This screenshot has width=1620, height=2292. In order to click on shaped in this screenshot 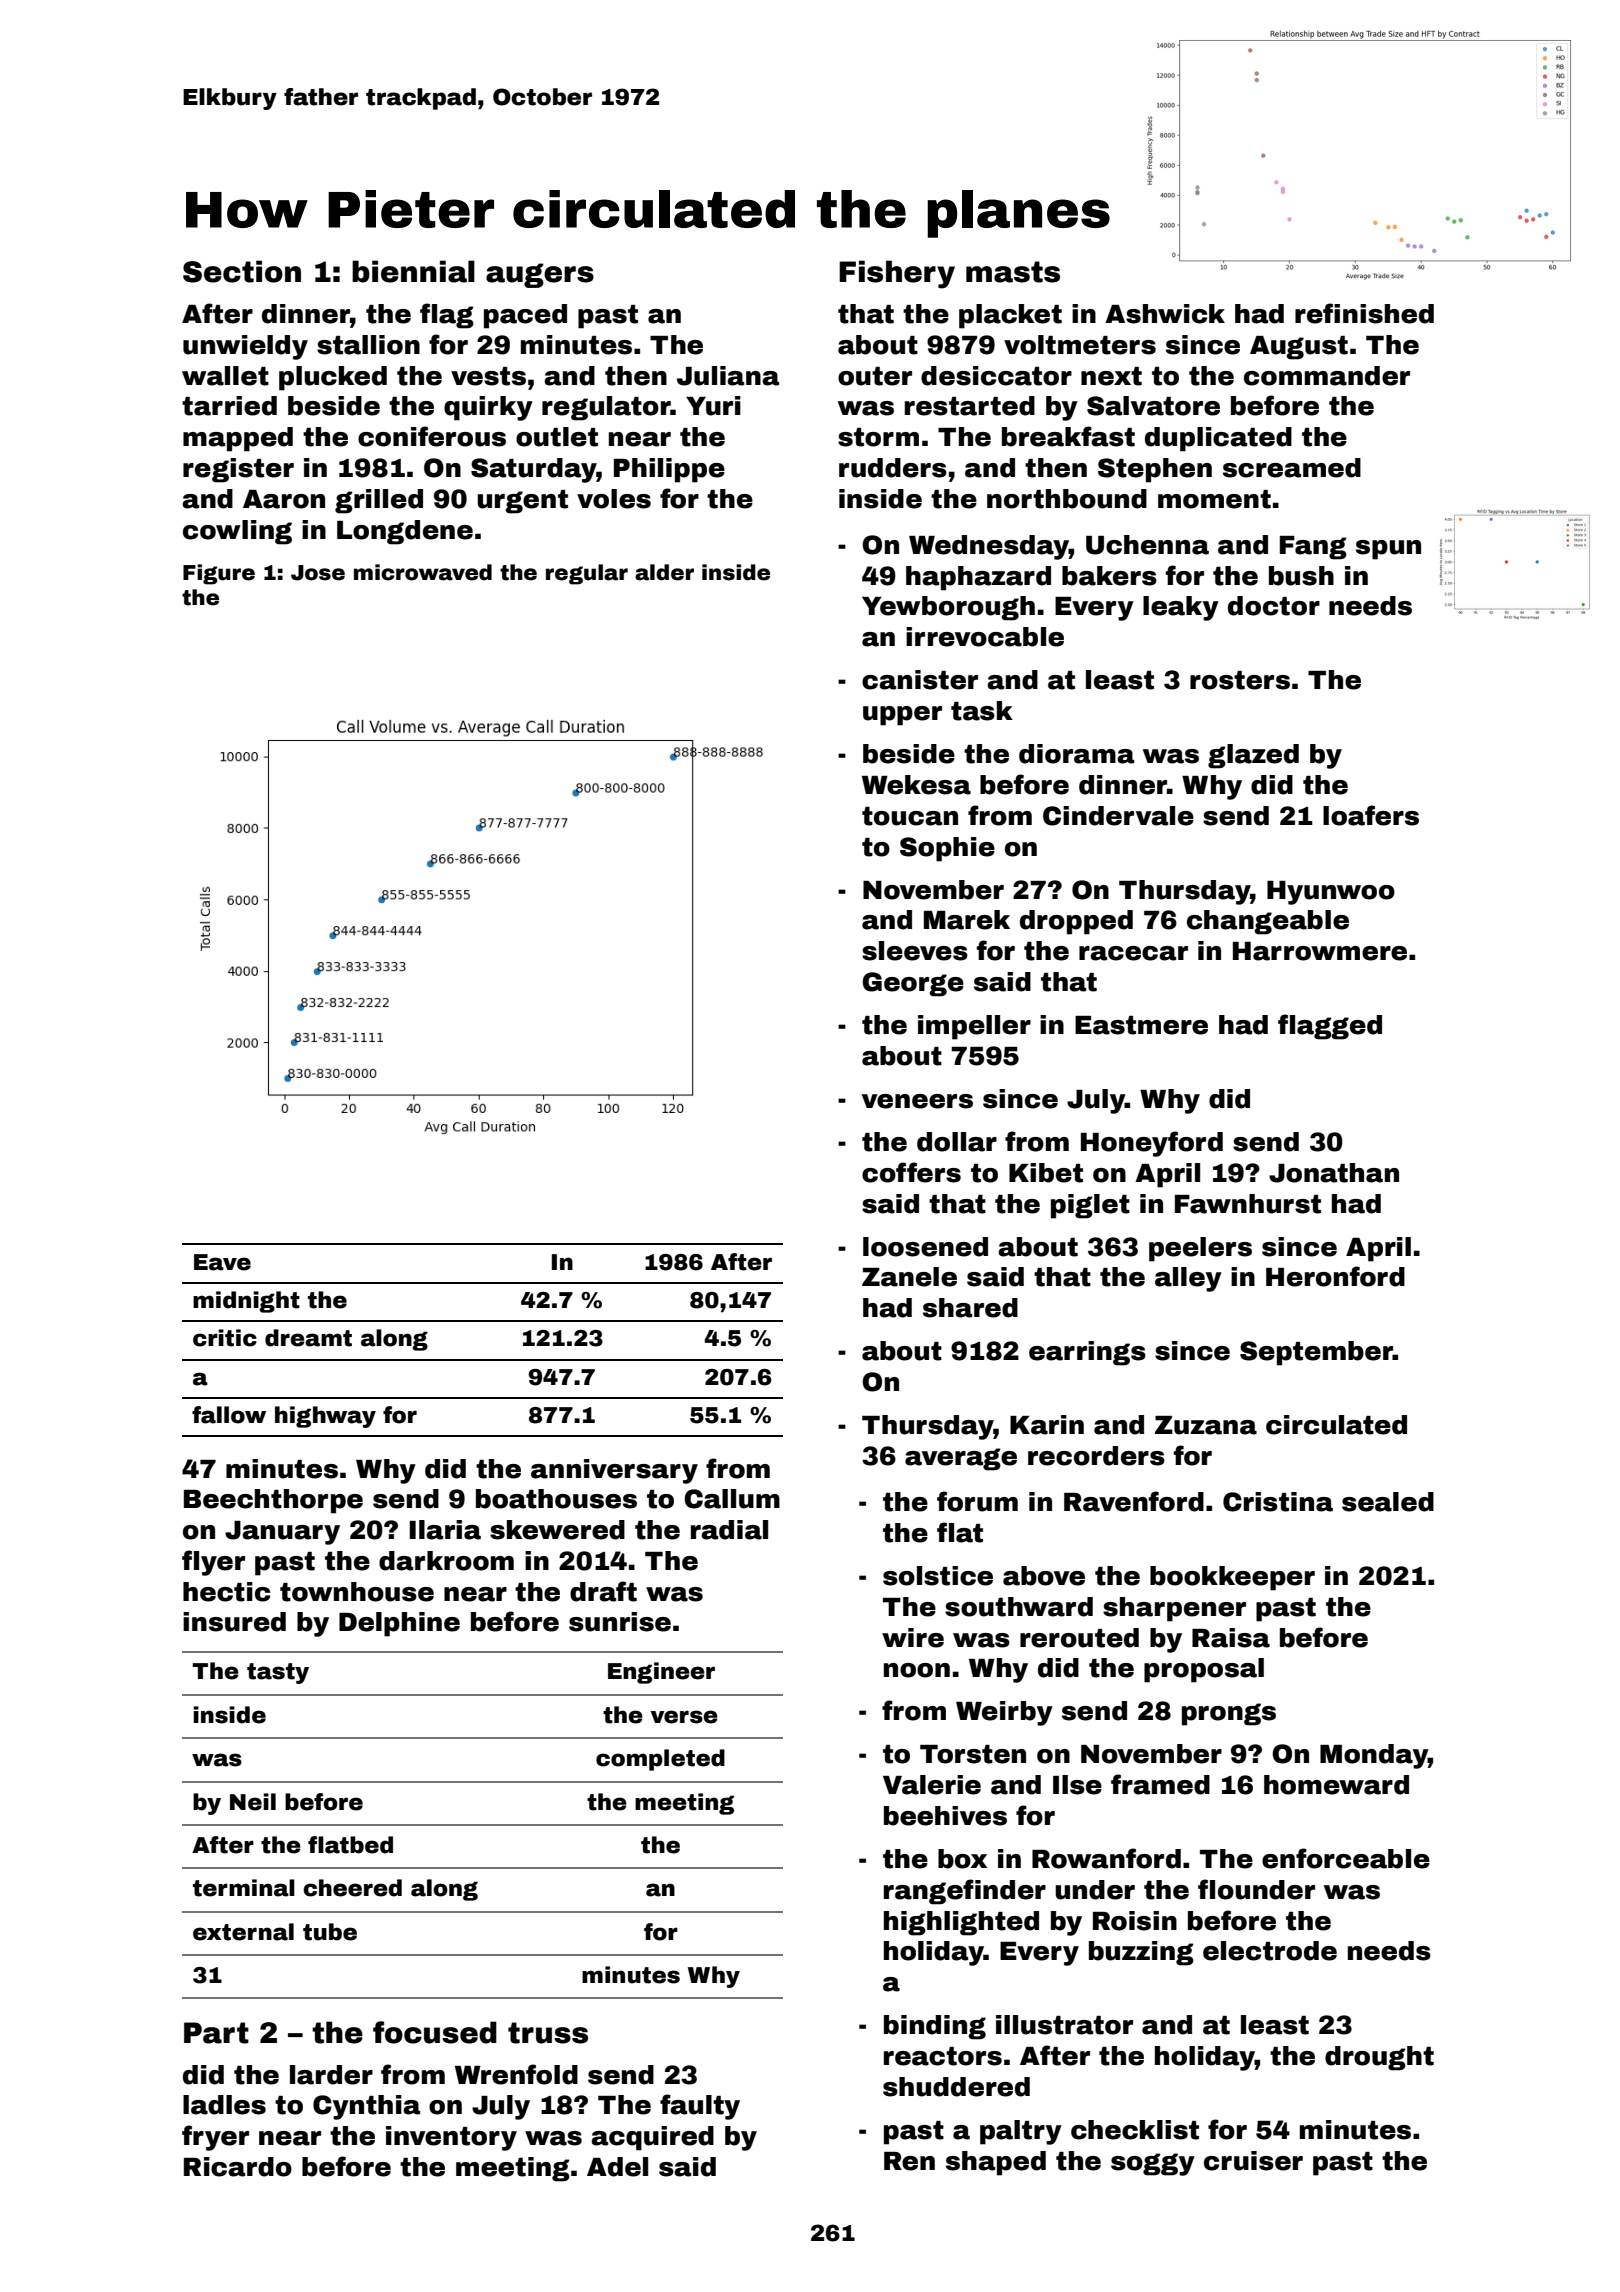, I will do `click(996, 2163)`.
